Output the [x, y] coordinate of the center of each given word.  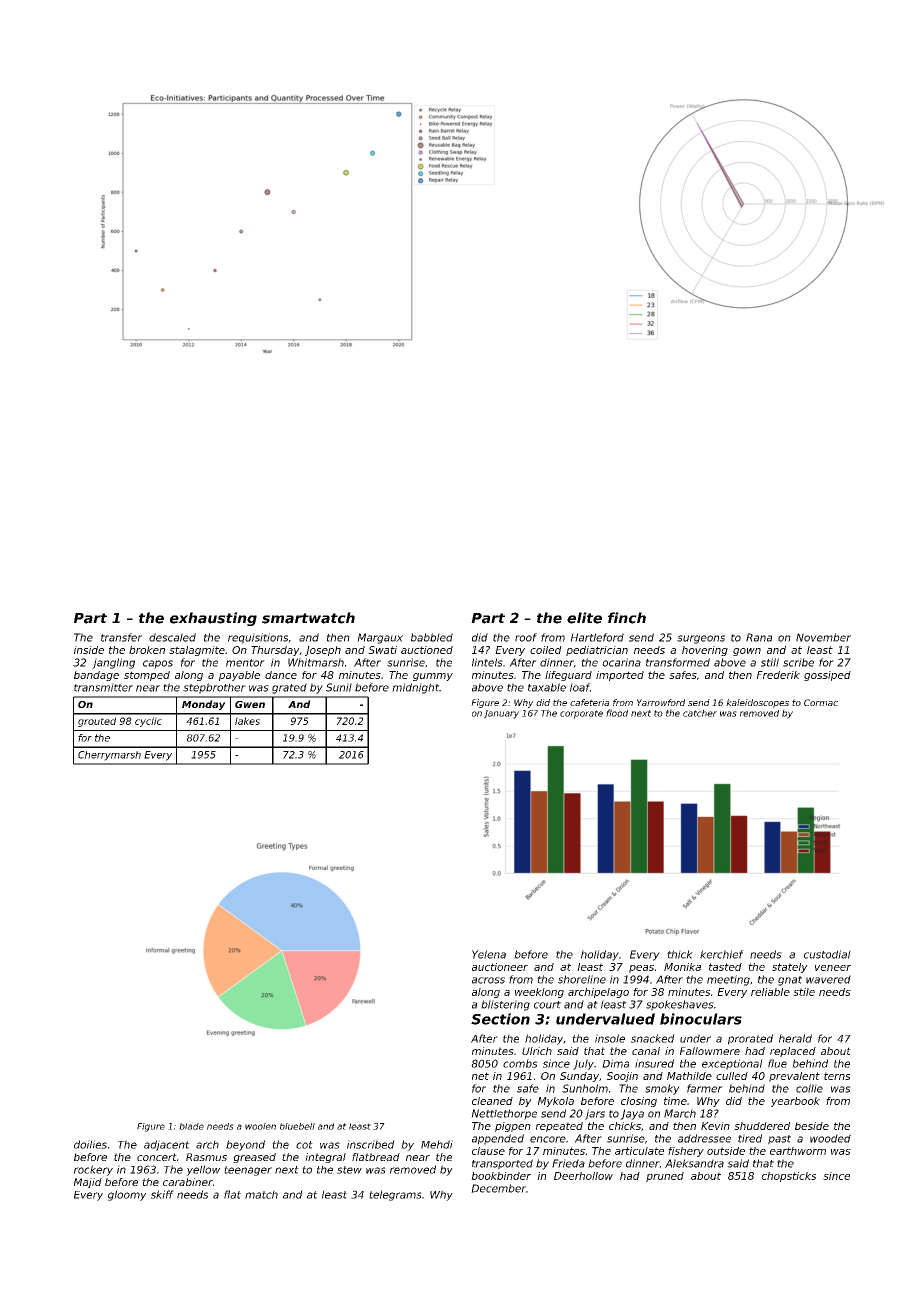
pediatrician [597, 651]
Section [500, 1019]
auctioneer [500, 967]
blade [191, 1126]
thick [680, 954]
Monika [682, 967]
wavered [828, 979]
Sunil [339, 687]
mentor [245, 663]
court [547, 1005]
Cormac [821, 702]
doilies [90, 1144]
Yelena [489, 954]
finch [627, 618]
